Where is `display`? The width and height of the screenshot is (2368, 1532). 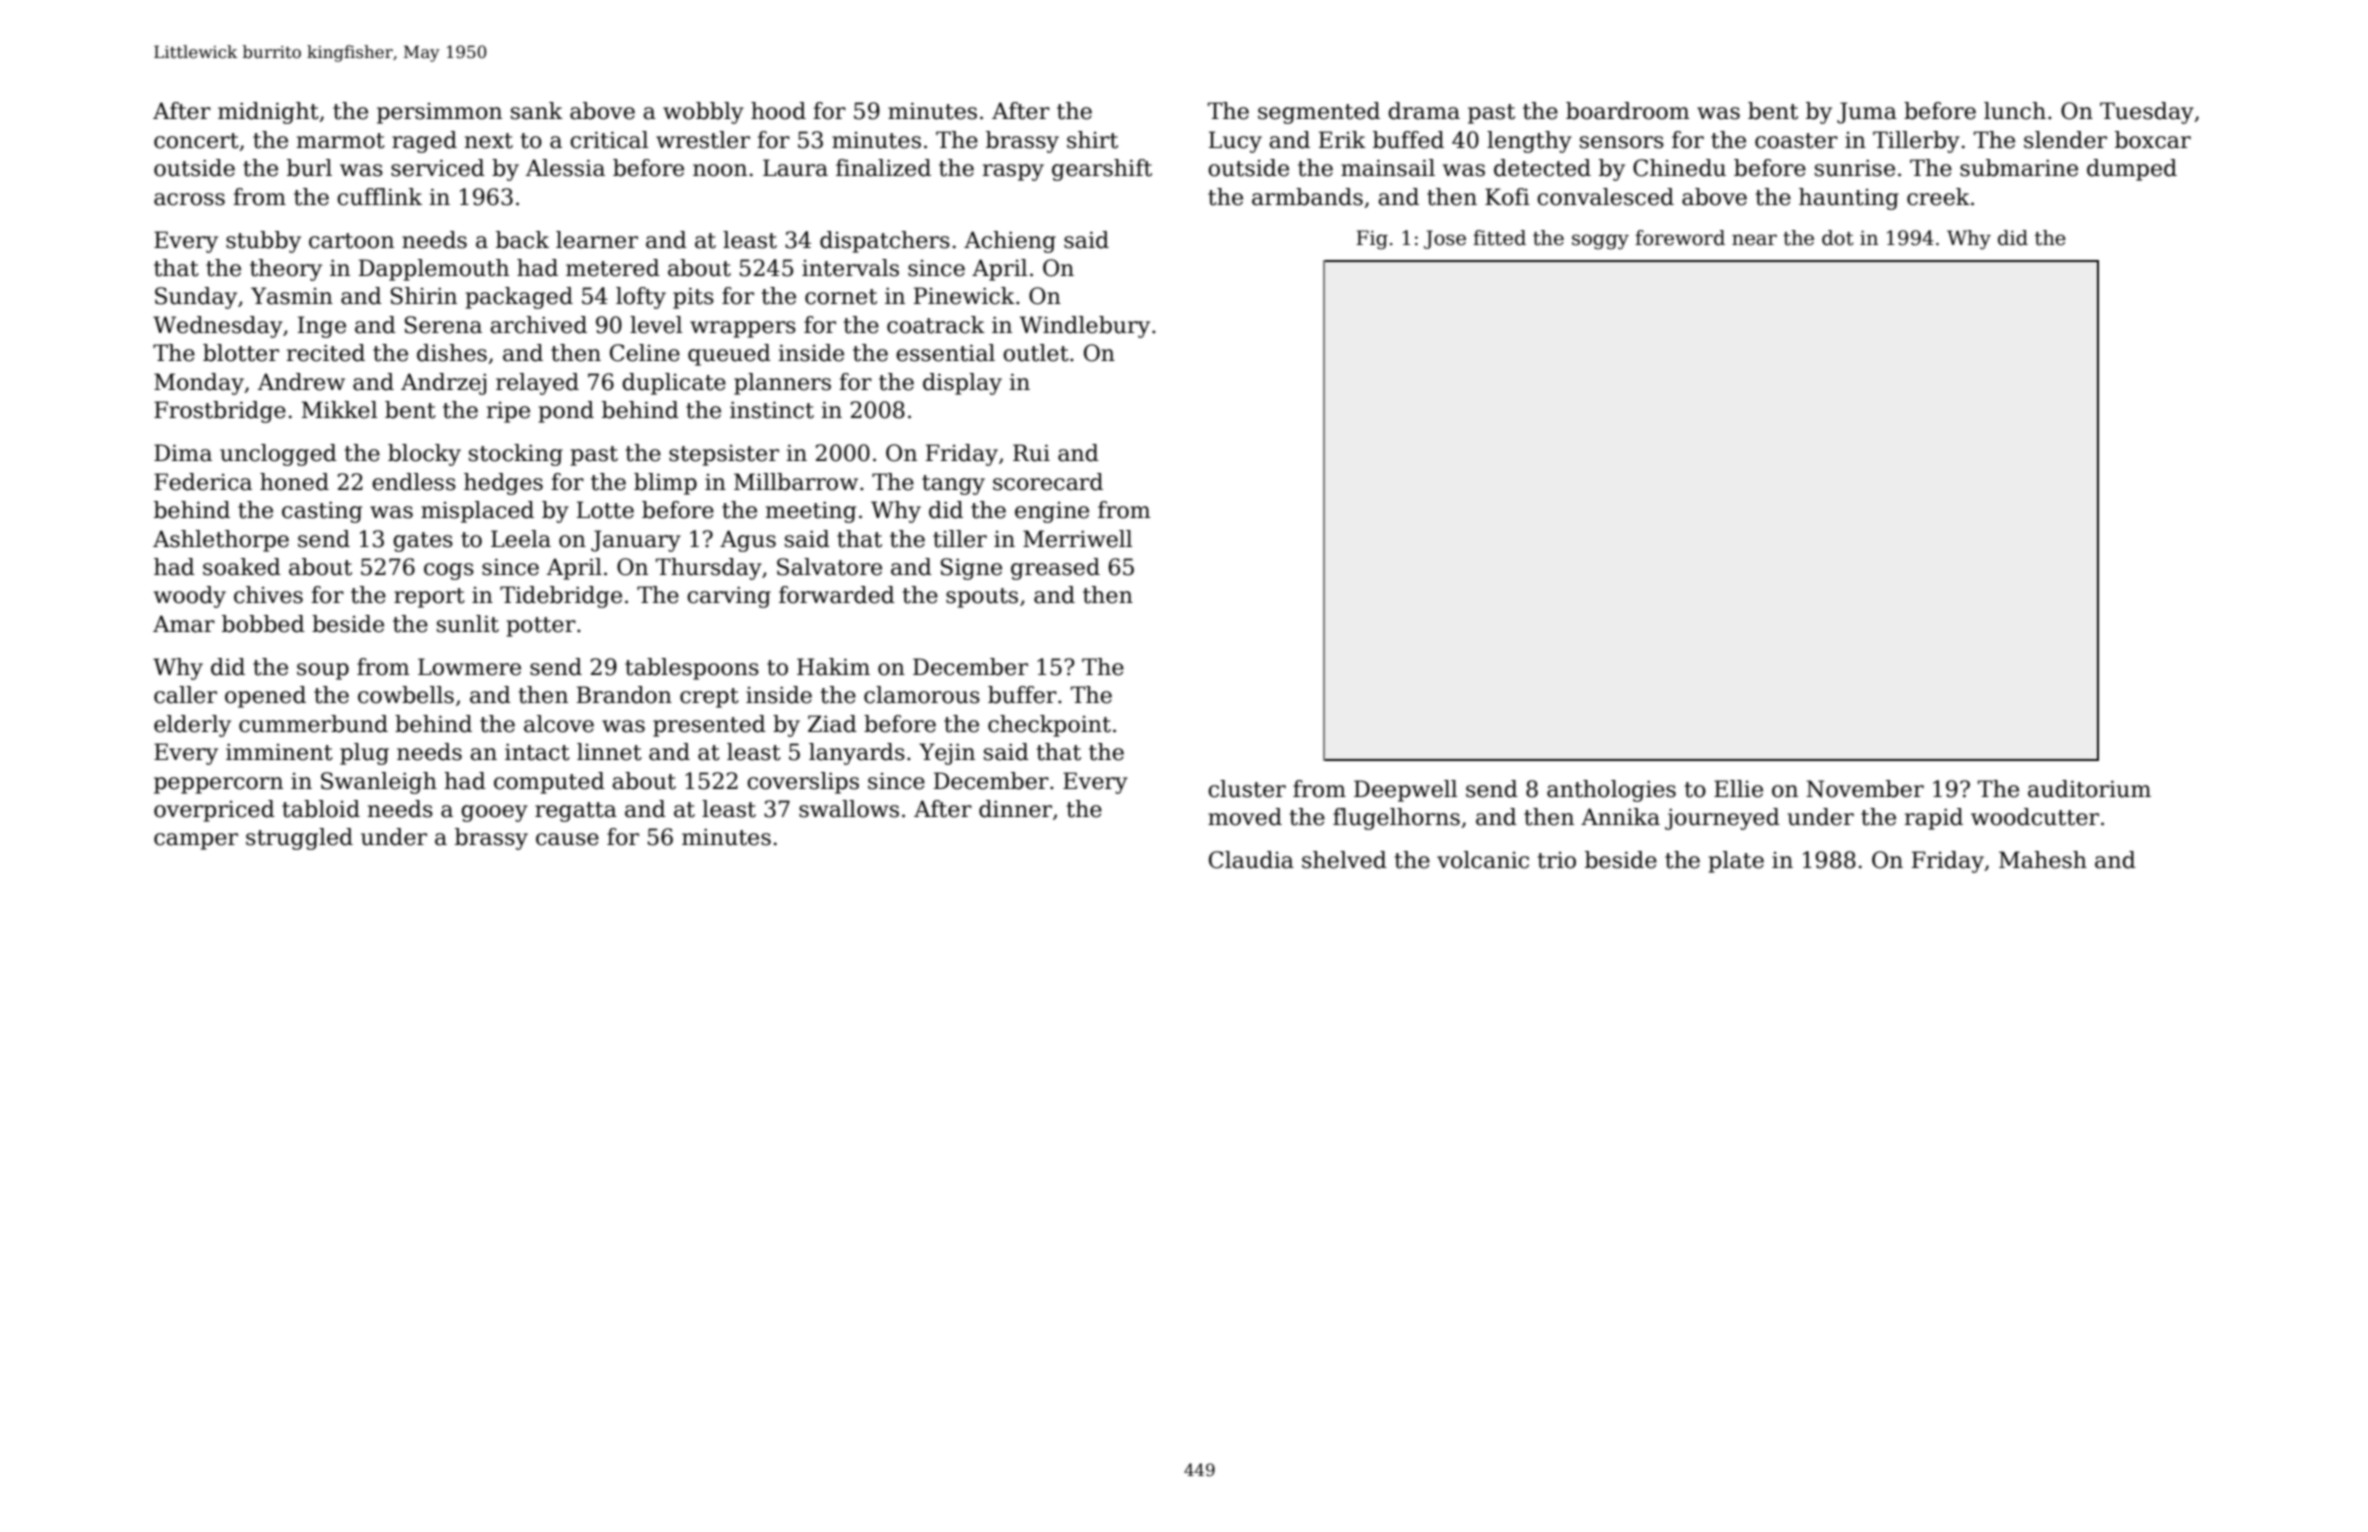 display is located at coordinates (962, 384).
